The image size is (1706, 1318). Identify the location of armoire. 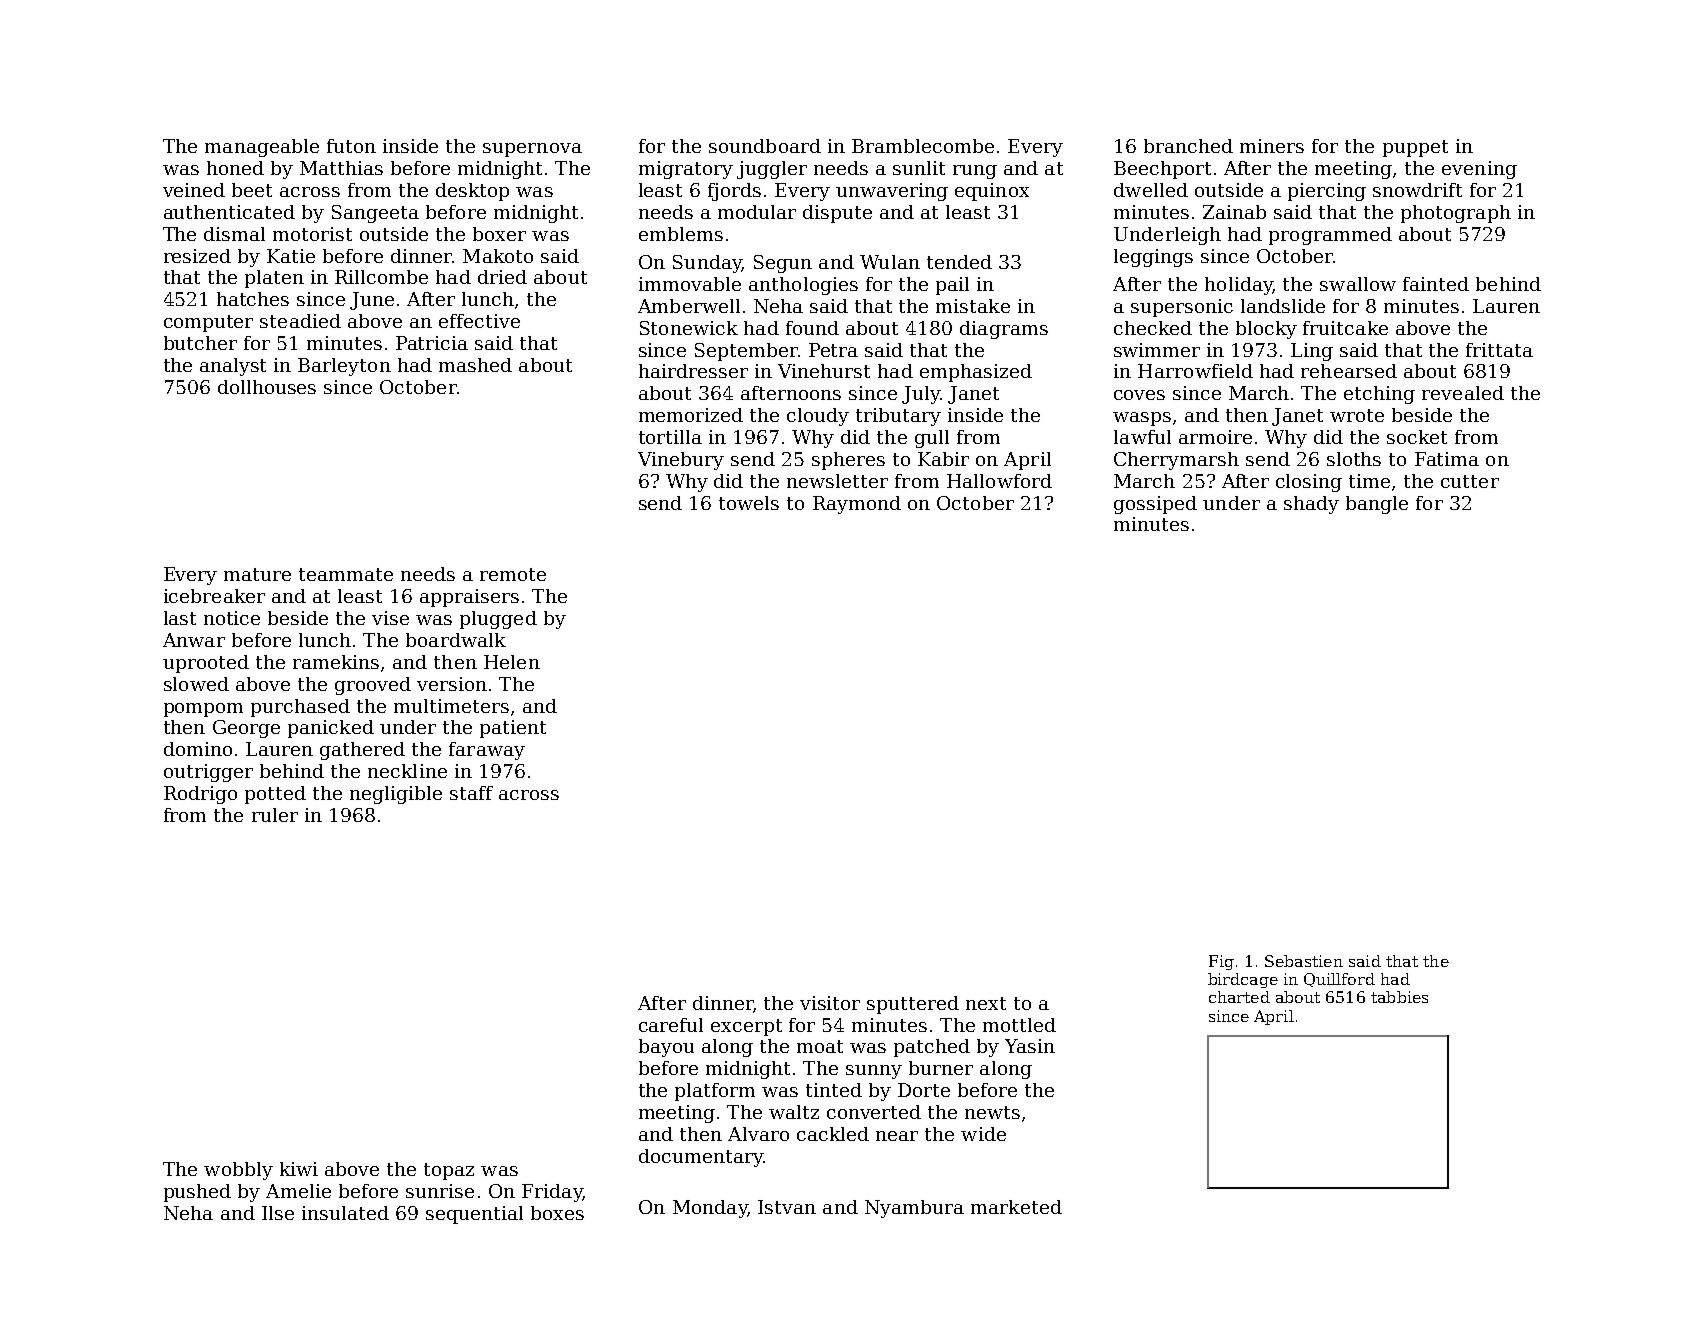
(1215, 437).
